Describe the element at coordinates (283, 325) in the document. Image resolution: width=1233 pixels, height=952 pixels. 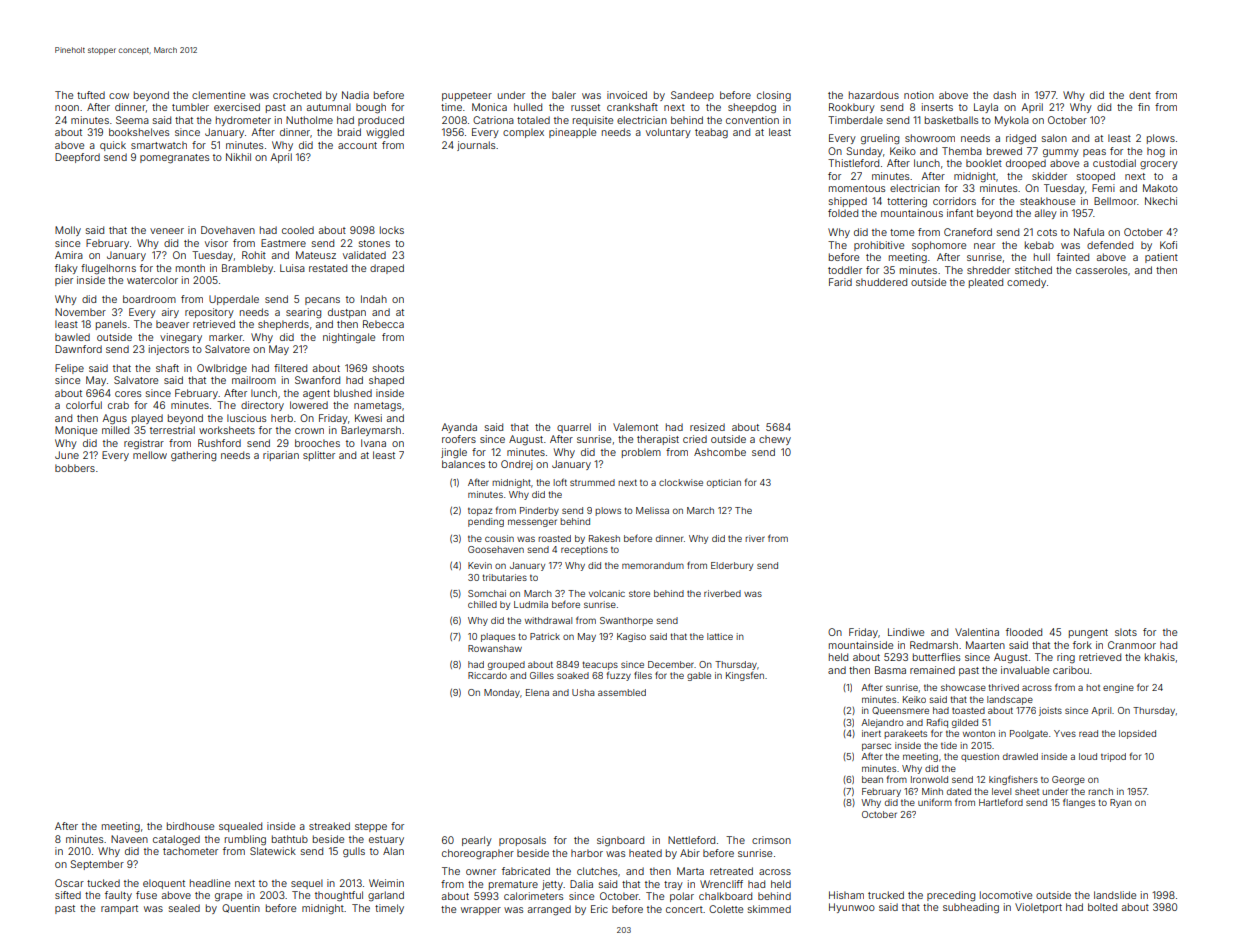
I see `shepherds` at that location.
